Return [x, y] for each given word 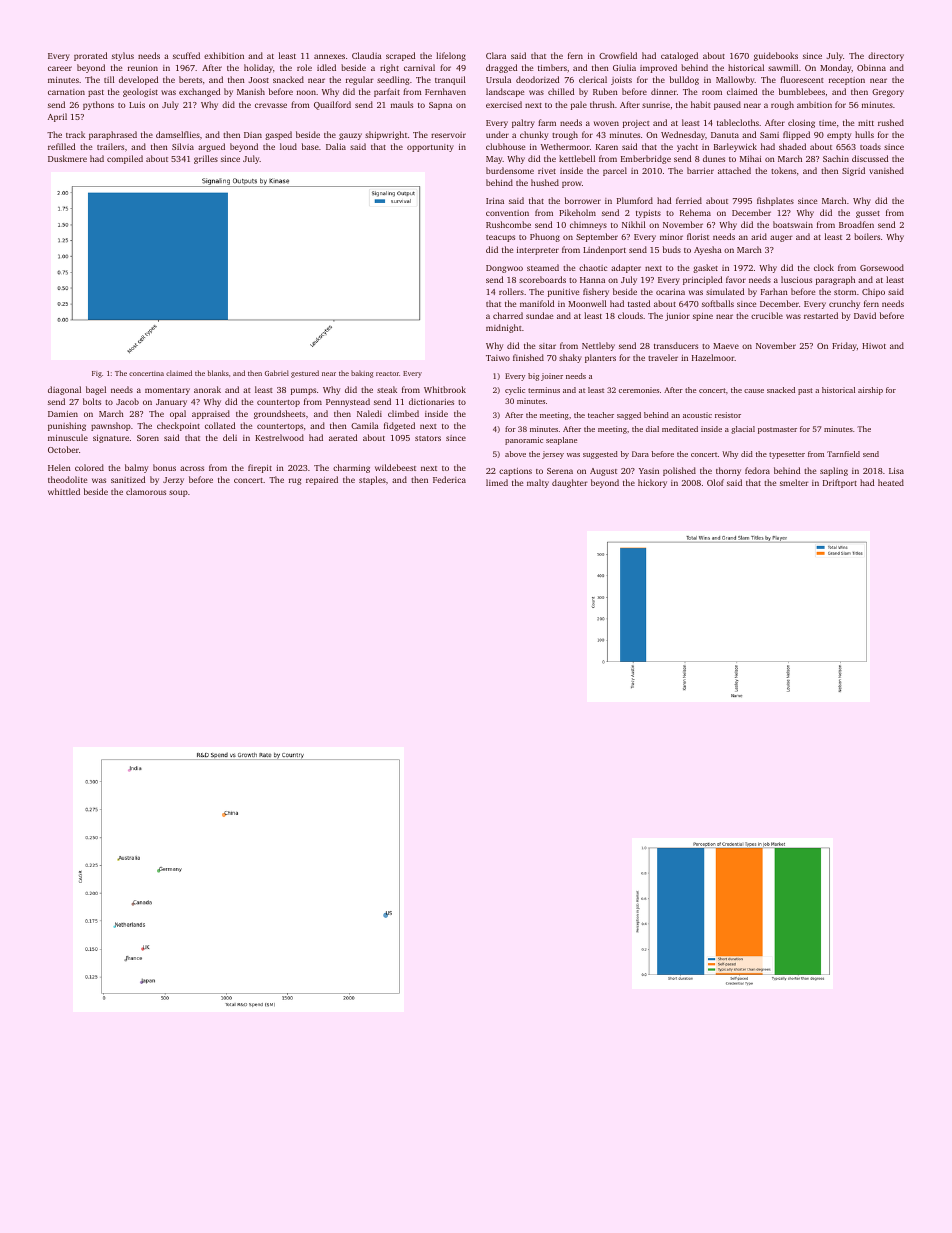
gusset [868, 214]
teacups [500, 238]
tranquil [450, 80]
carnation [66, 92]
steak [387, 389]
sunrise [656, 105]
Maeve [726, 346]
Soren [148, 438]
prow [572, 184]
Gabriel [277, 373]
